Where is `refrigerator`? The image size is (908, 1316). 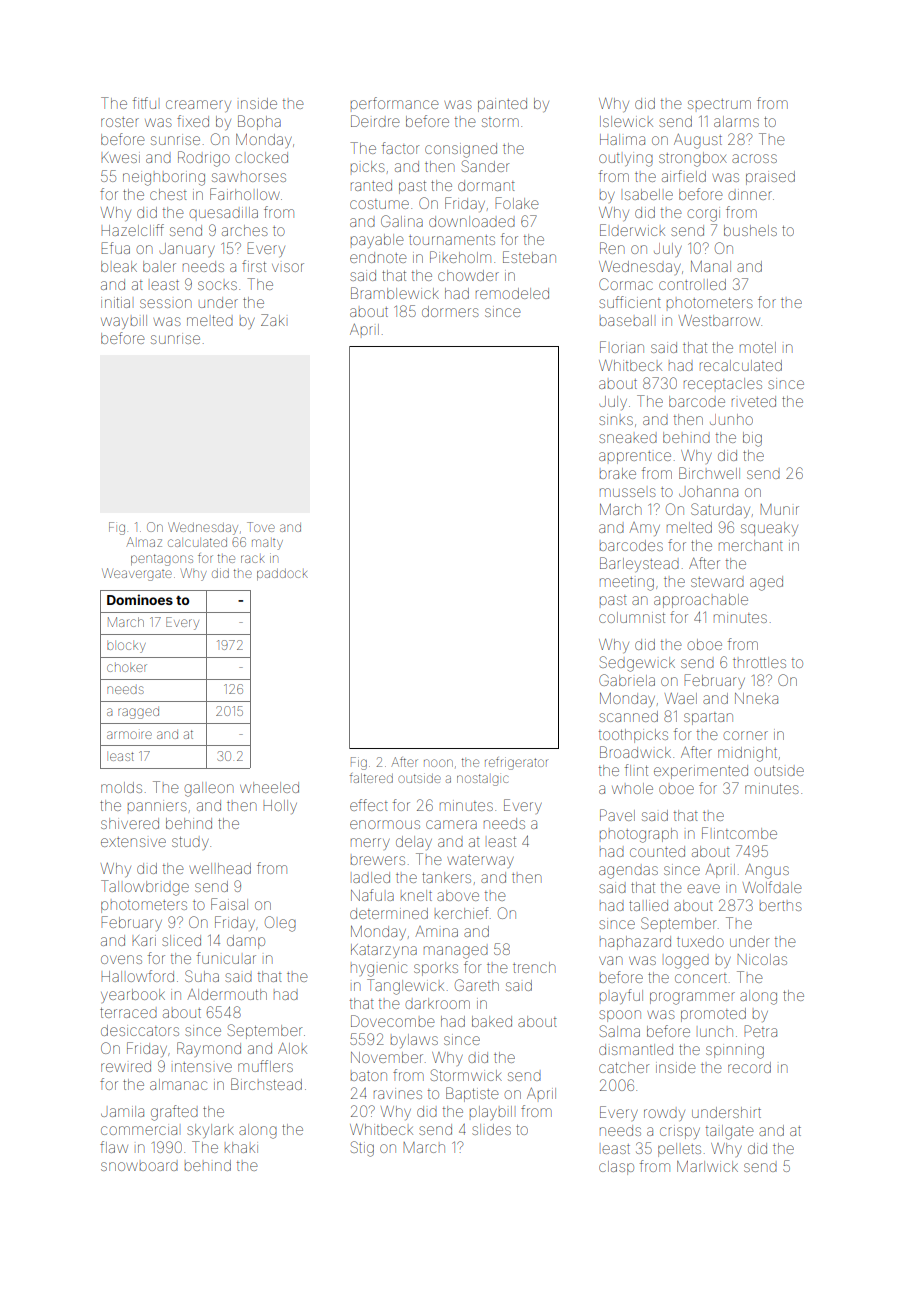
refrigerator is located at coordinates (516, 763).
